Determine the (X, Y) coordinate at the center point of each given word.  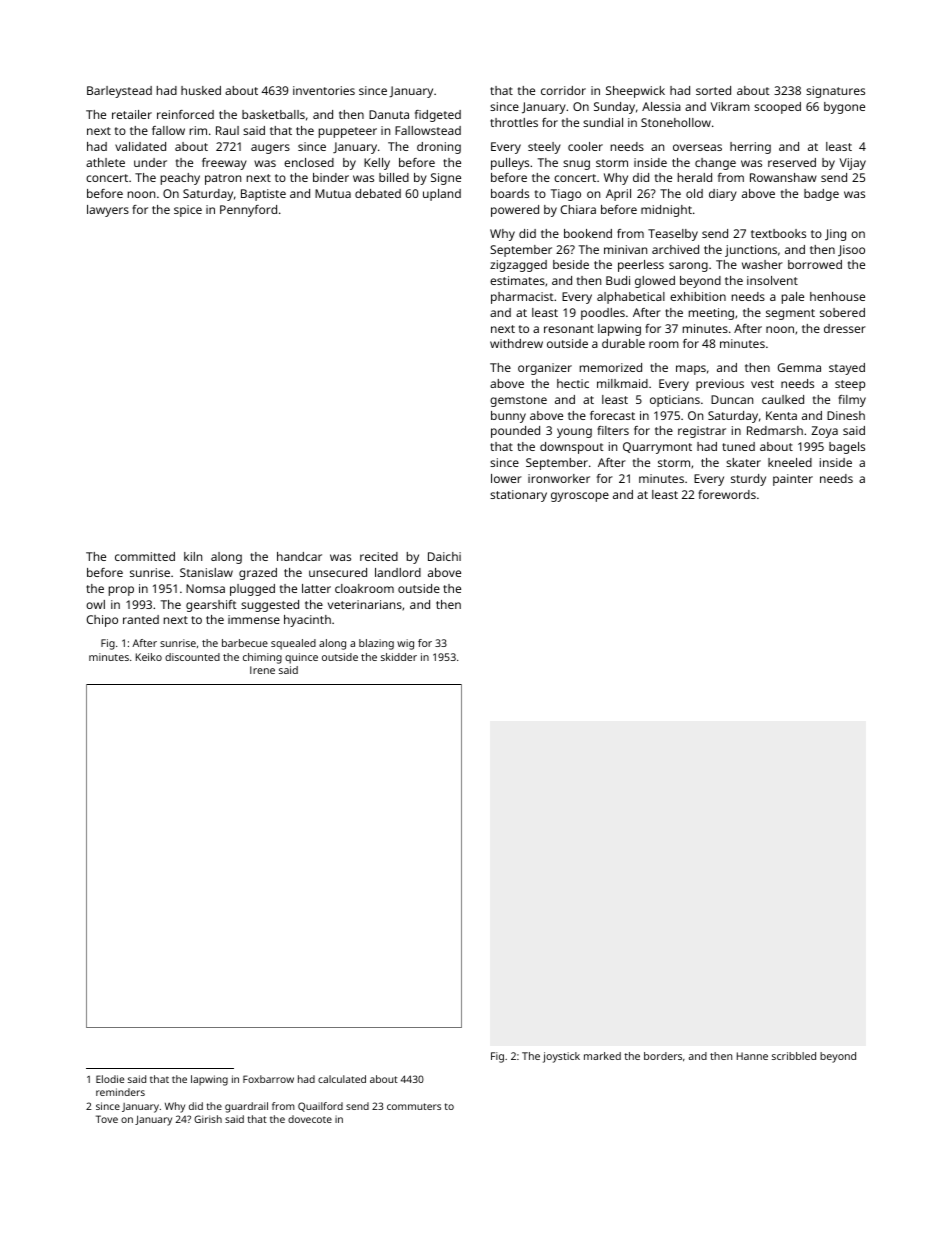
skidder (399, 657)
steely (544, 148)
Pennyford (248, 211)
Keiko (149, 657)
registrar (702, 432)
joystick (561, 1057)
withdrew (516, 343)
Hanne (752, 1056)
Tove (107, 1119)
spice (188, 211)
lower (506, 478)
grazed (258, 574)
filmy (852, 401)
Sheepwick (635, 92)
